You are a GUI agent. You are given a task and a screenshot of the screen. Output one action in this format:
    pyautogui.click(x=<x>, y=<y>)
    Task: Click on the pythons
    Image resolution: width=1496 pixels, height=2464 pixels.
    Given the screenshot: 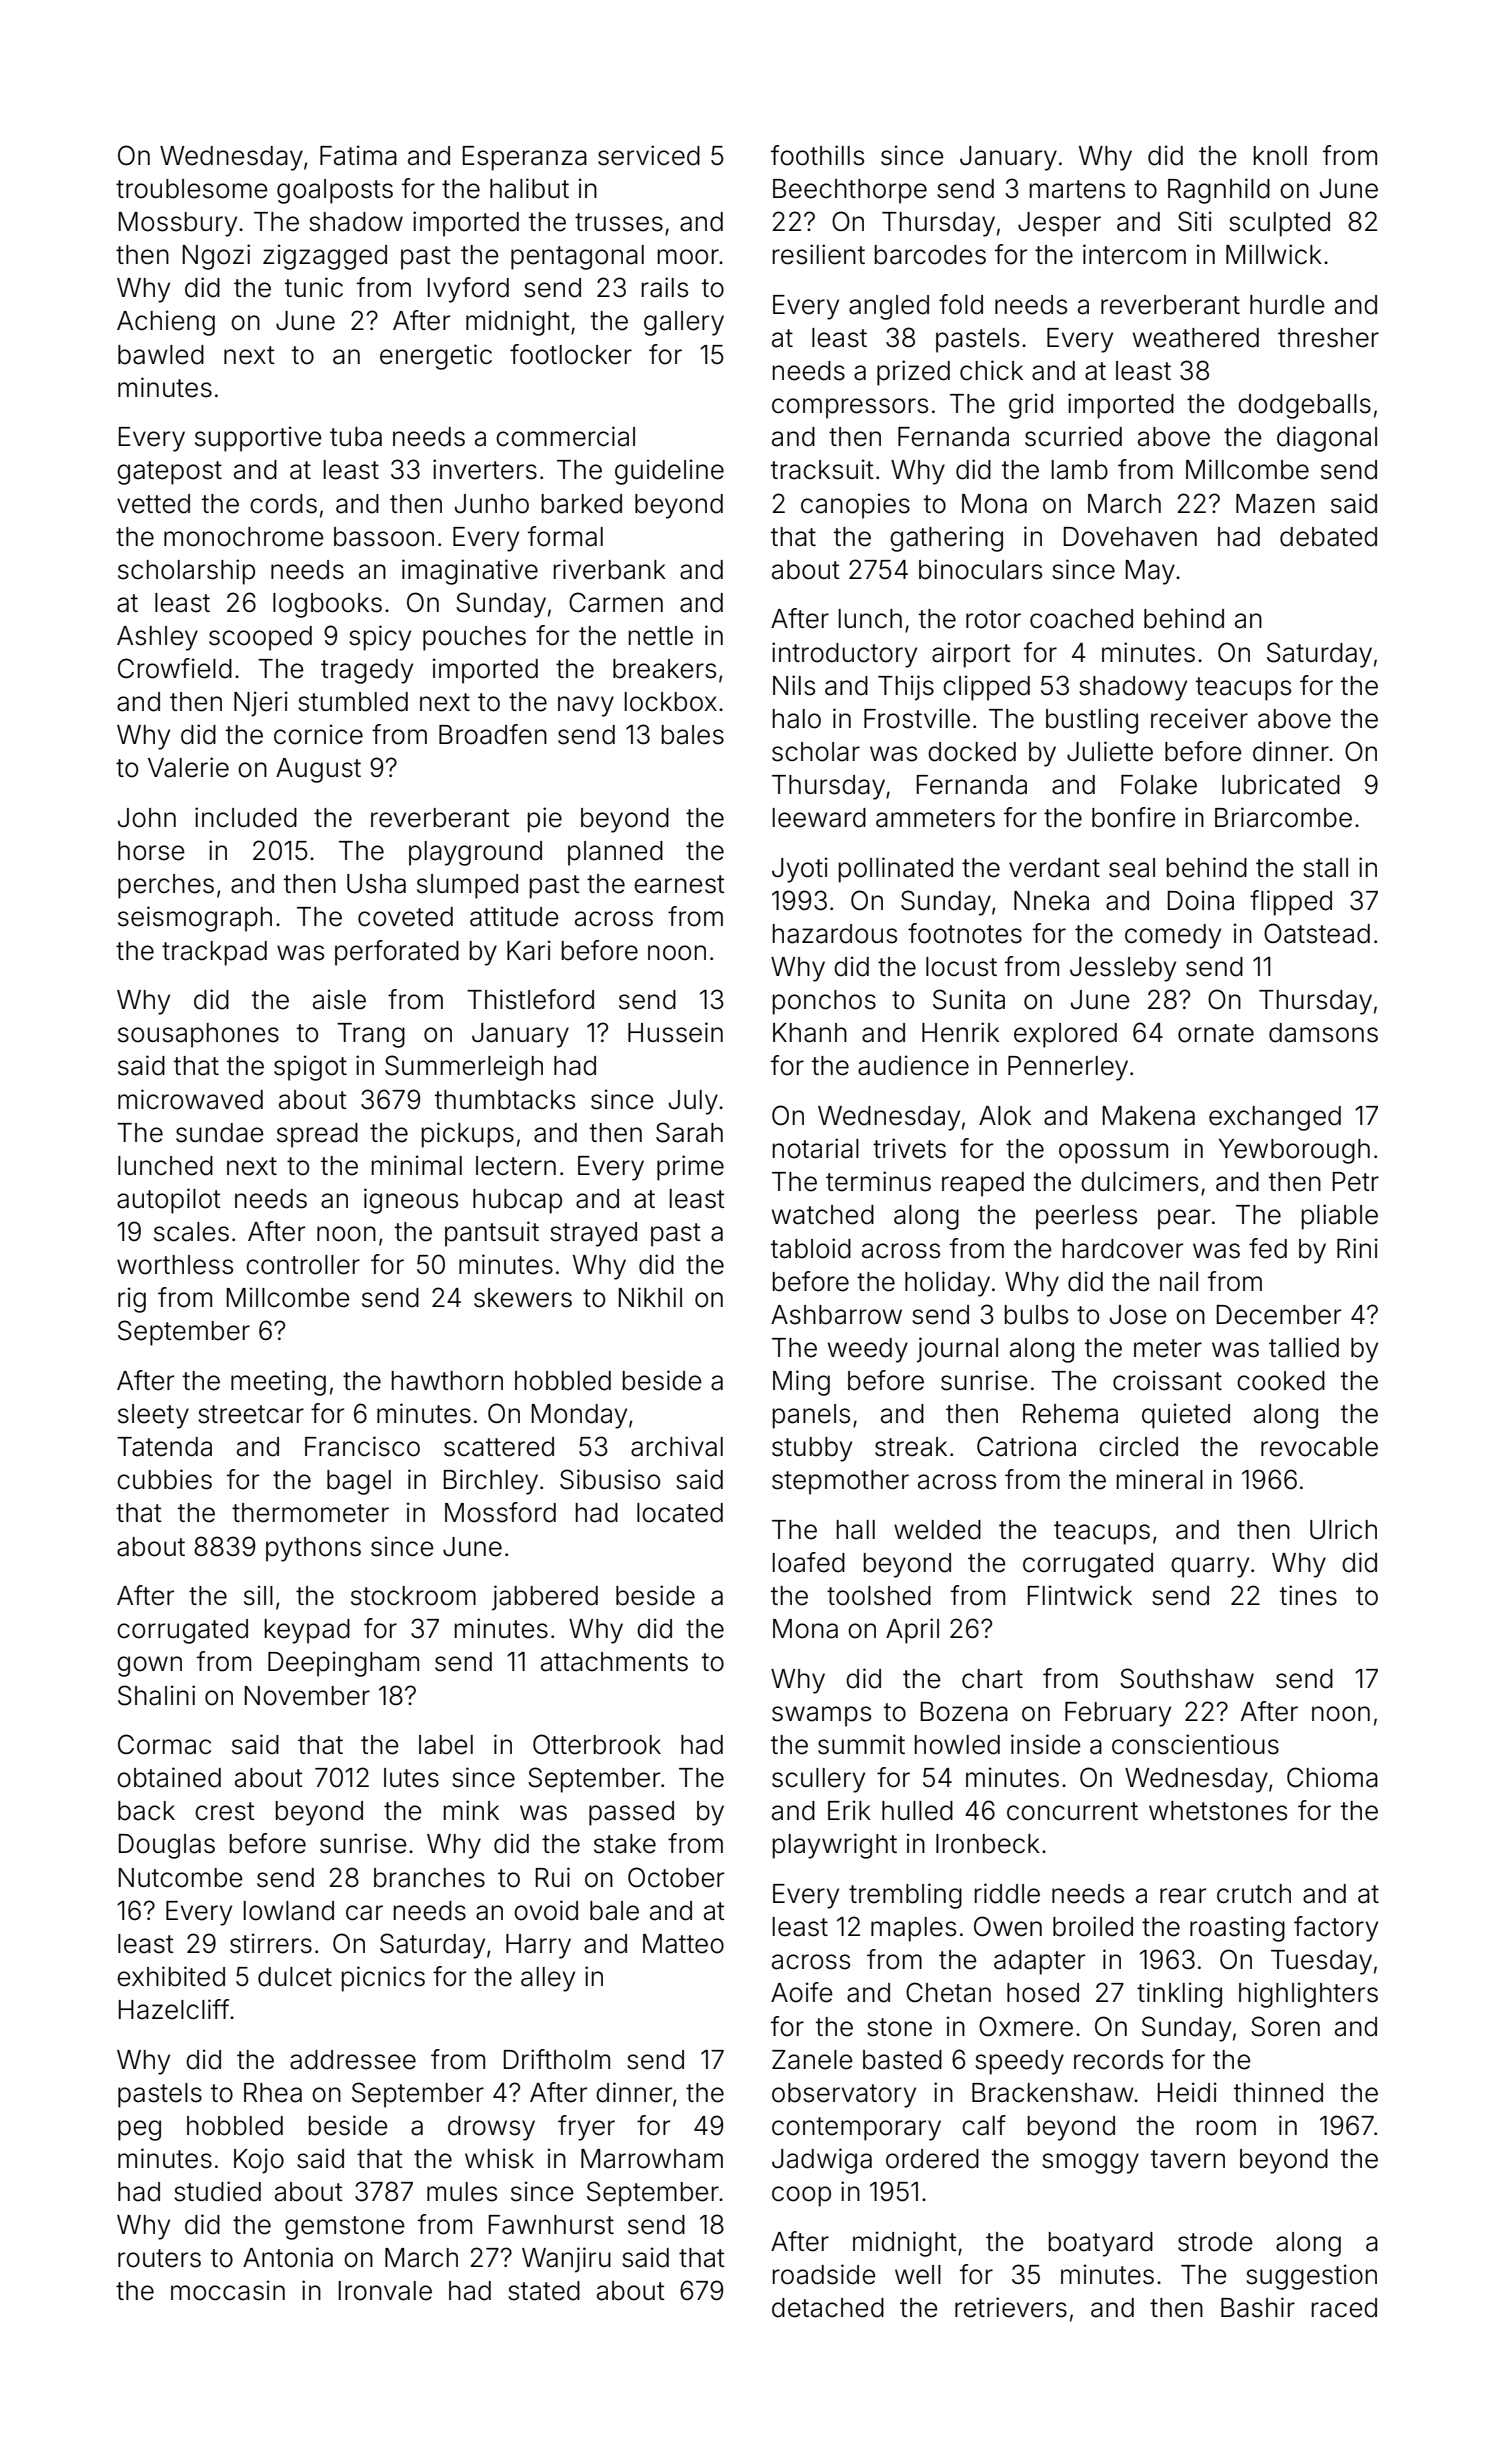 What is the action you would take?
    pyautogui.click(x=313, y=1549)
